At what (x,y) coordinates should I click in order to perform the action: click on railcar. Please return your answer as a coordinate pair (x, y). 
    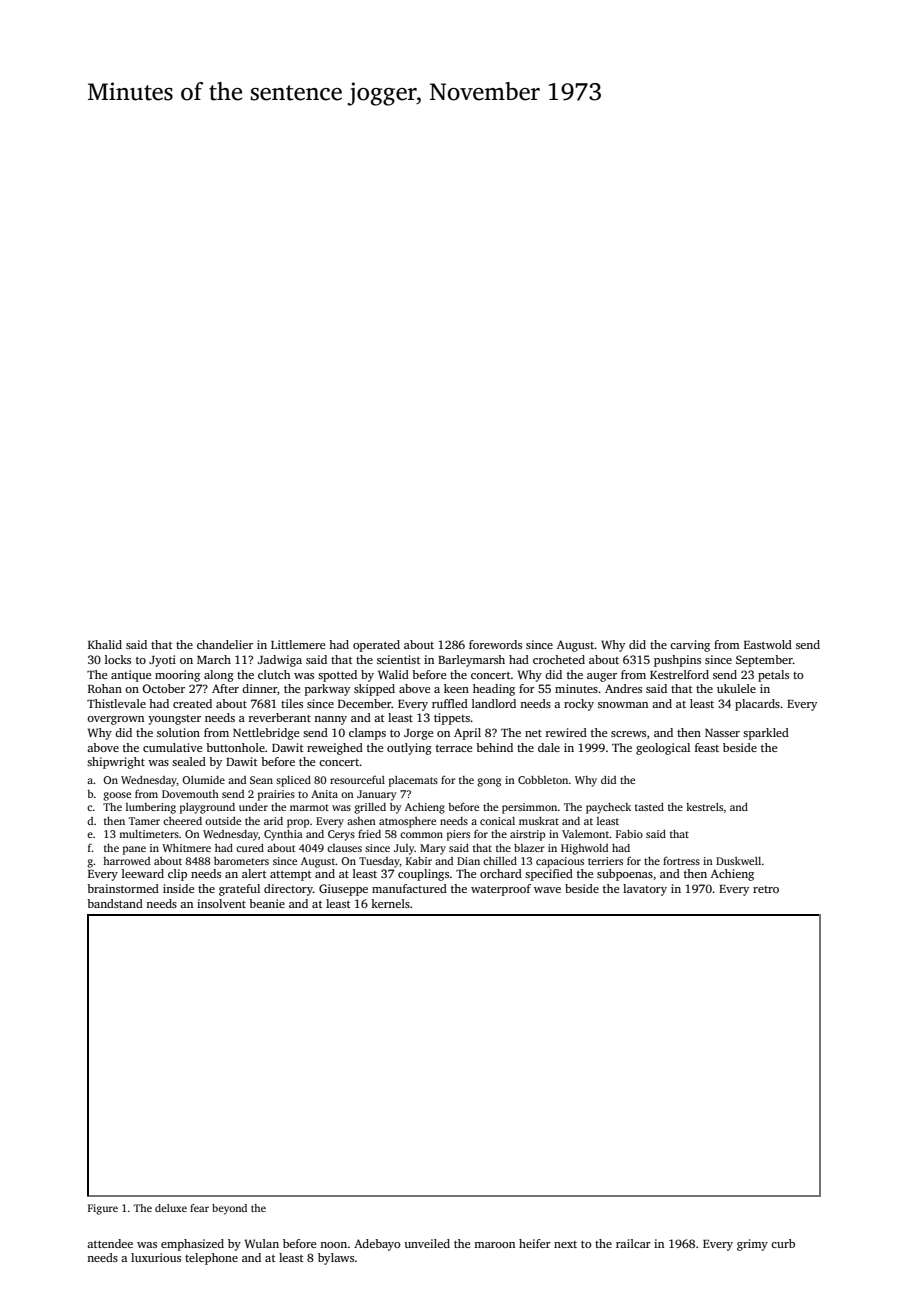
    Looking at the image, I should click on (633, 1243).
